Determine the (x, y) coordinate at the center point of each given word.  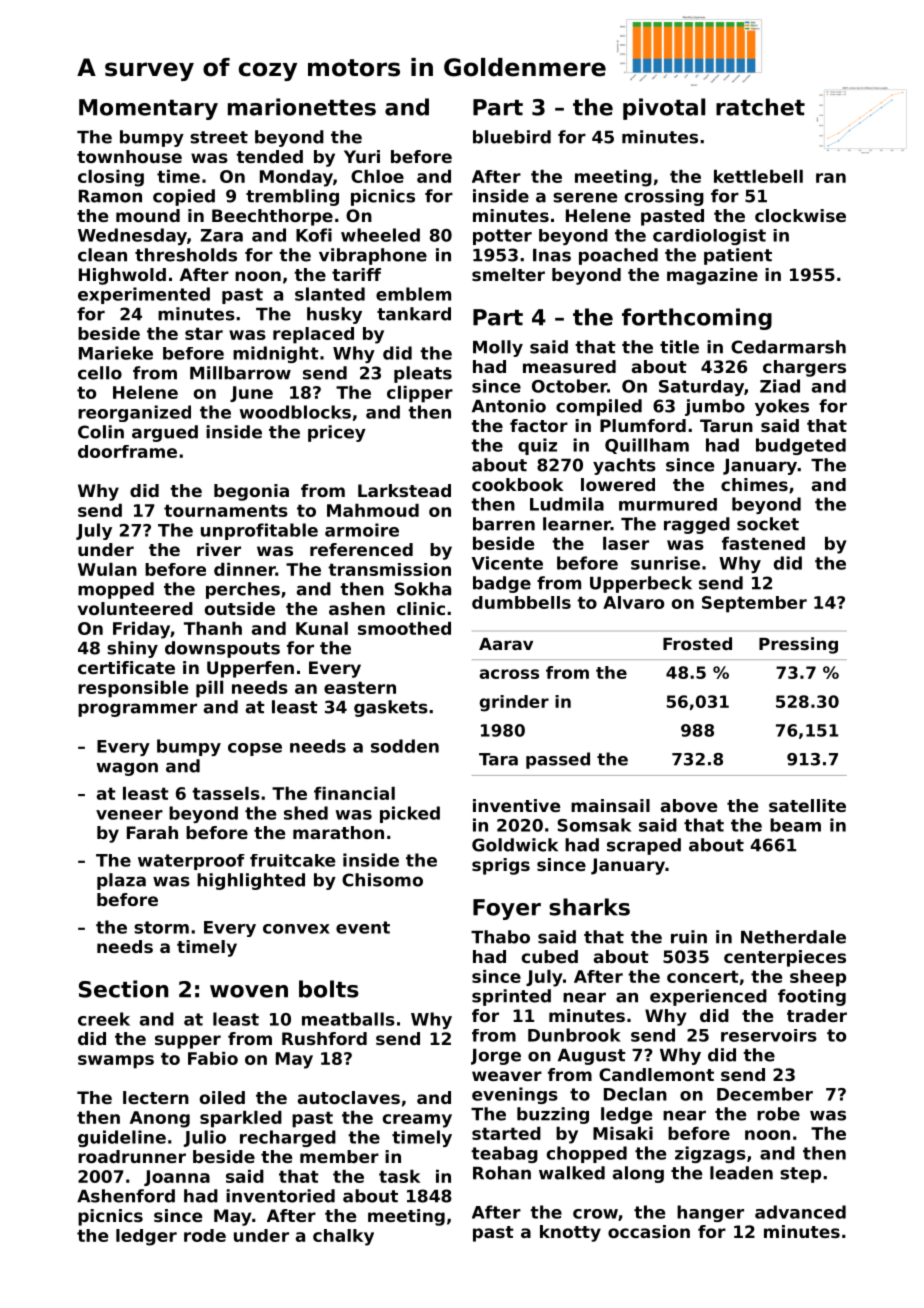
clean (102, 255)
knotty (570, 1233)
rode (205, 1235)
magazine (712, 276)
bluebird (512, 137)
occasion (649, 1231)
